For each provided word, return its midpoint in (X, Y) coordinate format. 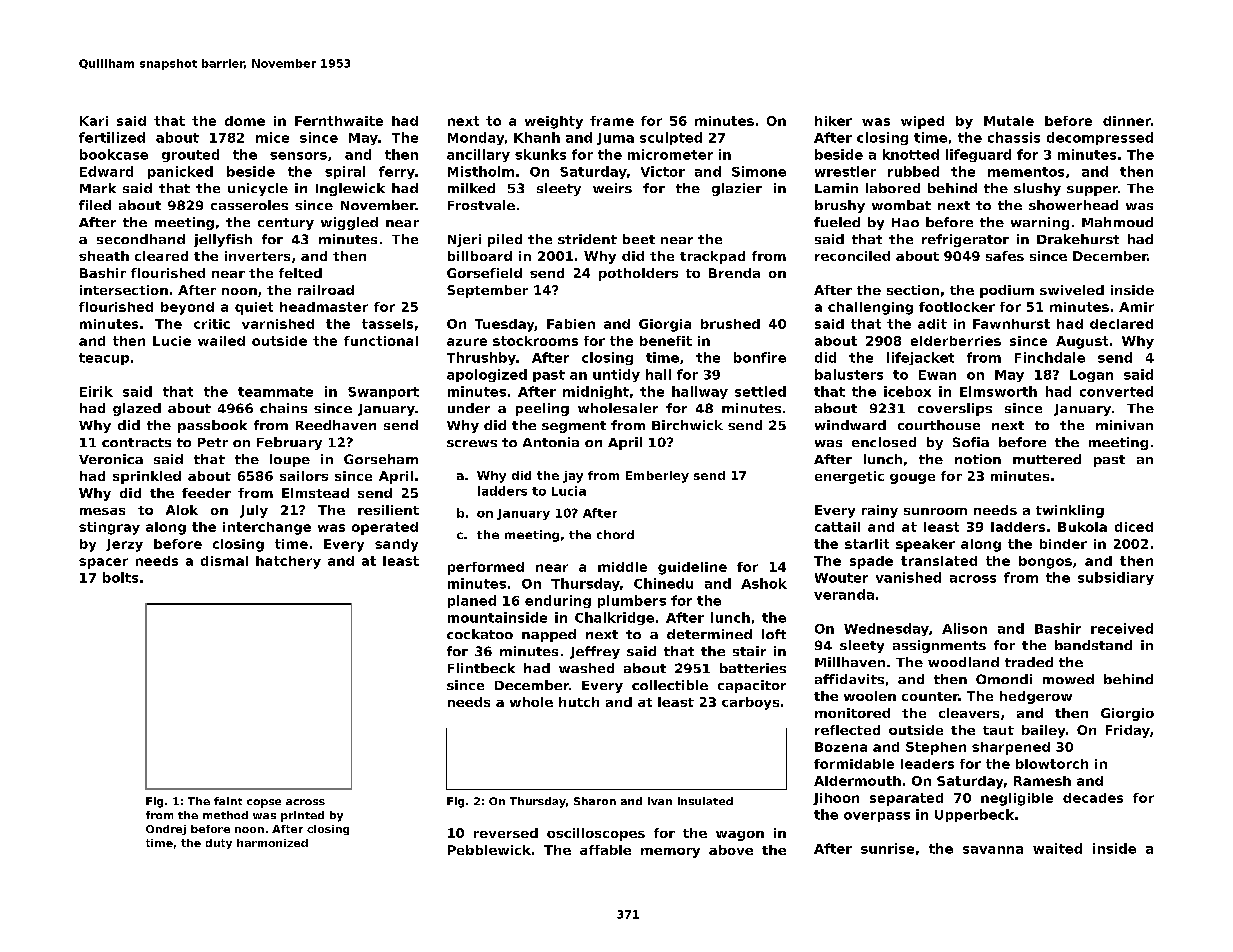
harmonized (272, 843)
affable (605, 850)
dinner (1127, 121)
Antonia (551, 442)
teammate (275, 392)
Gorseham (381, 459)
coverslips (955, 409)
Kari (94, 121)
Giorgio (1127, 714)
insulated (705, 801)
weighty (554, 122)
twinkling (1070, 511)
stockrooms (535, 341)
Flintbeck (481, 668)
